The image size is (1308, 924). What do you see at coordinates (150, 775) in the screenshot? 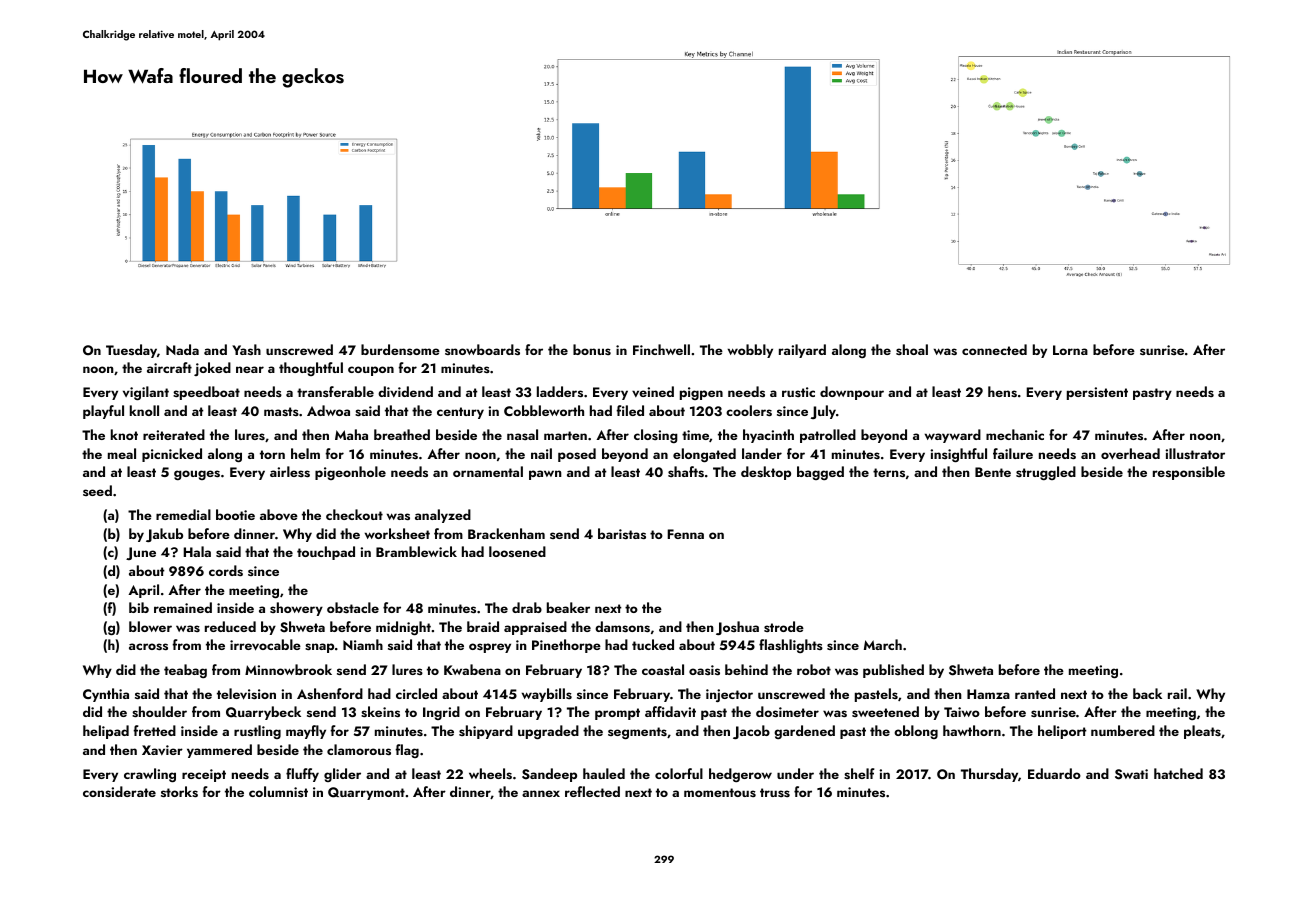
I see `crawling` at bounding box center [150, 775].
